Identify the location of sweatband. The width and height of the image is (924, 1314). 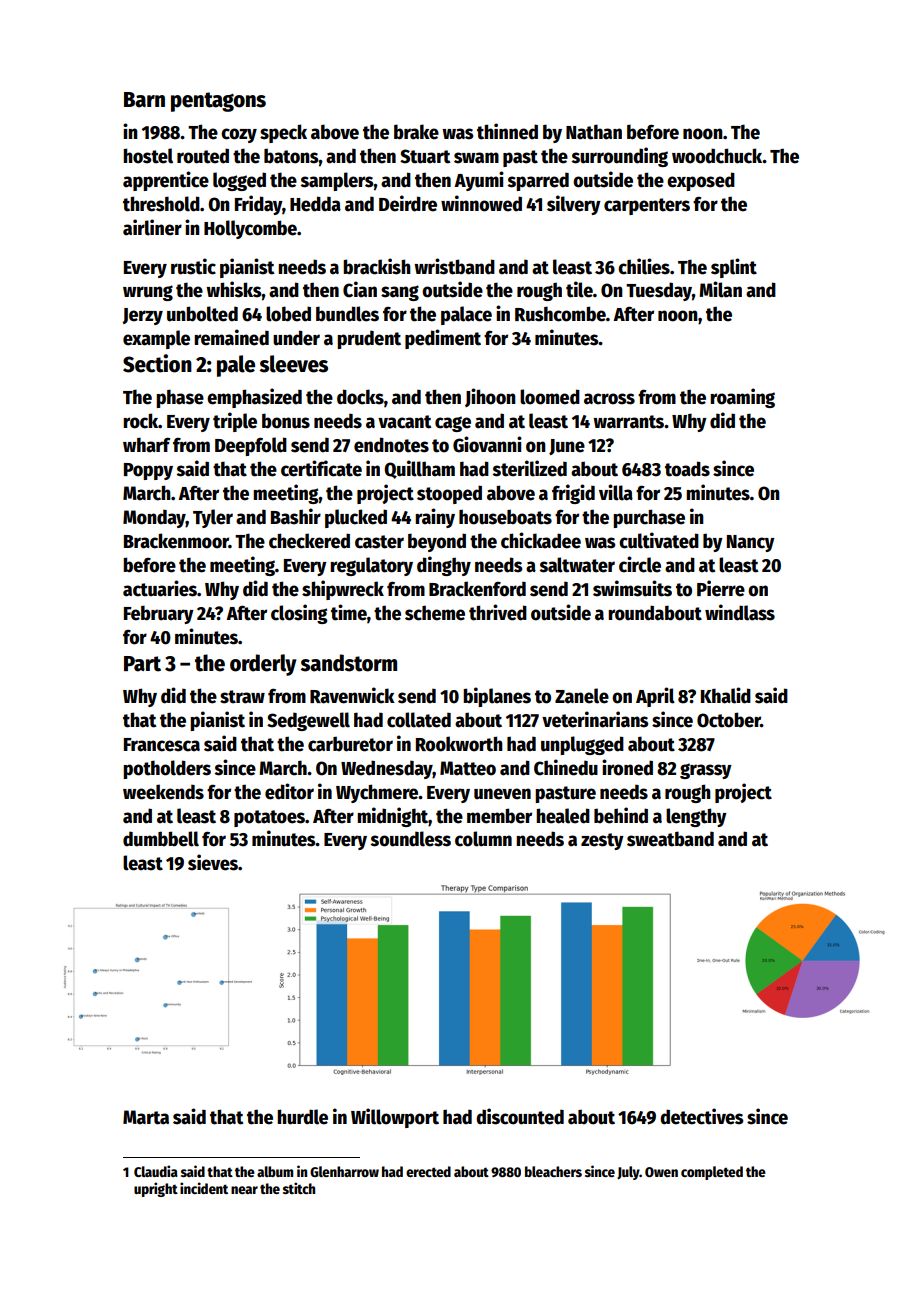
(670, 839).
